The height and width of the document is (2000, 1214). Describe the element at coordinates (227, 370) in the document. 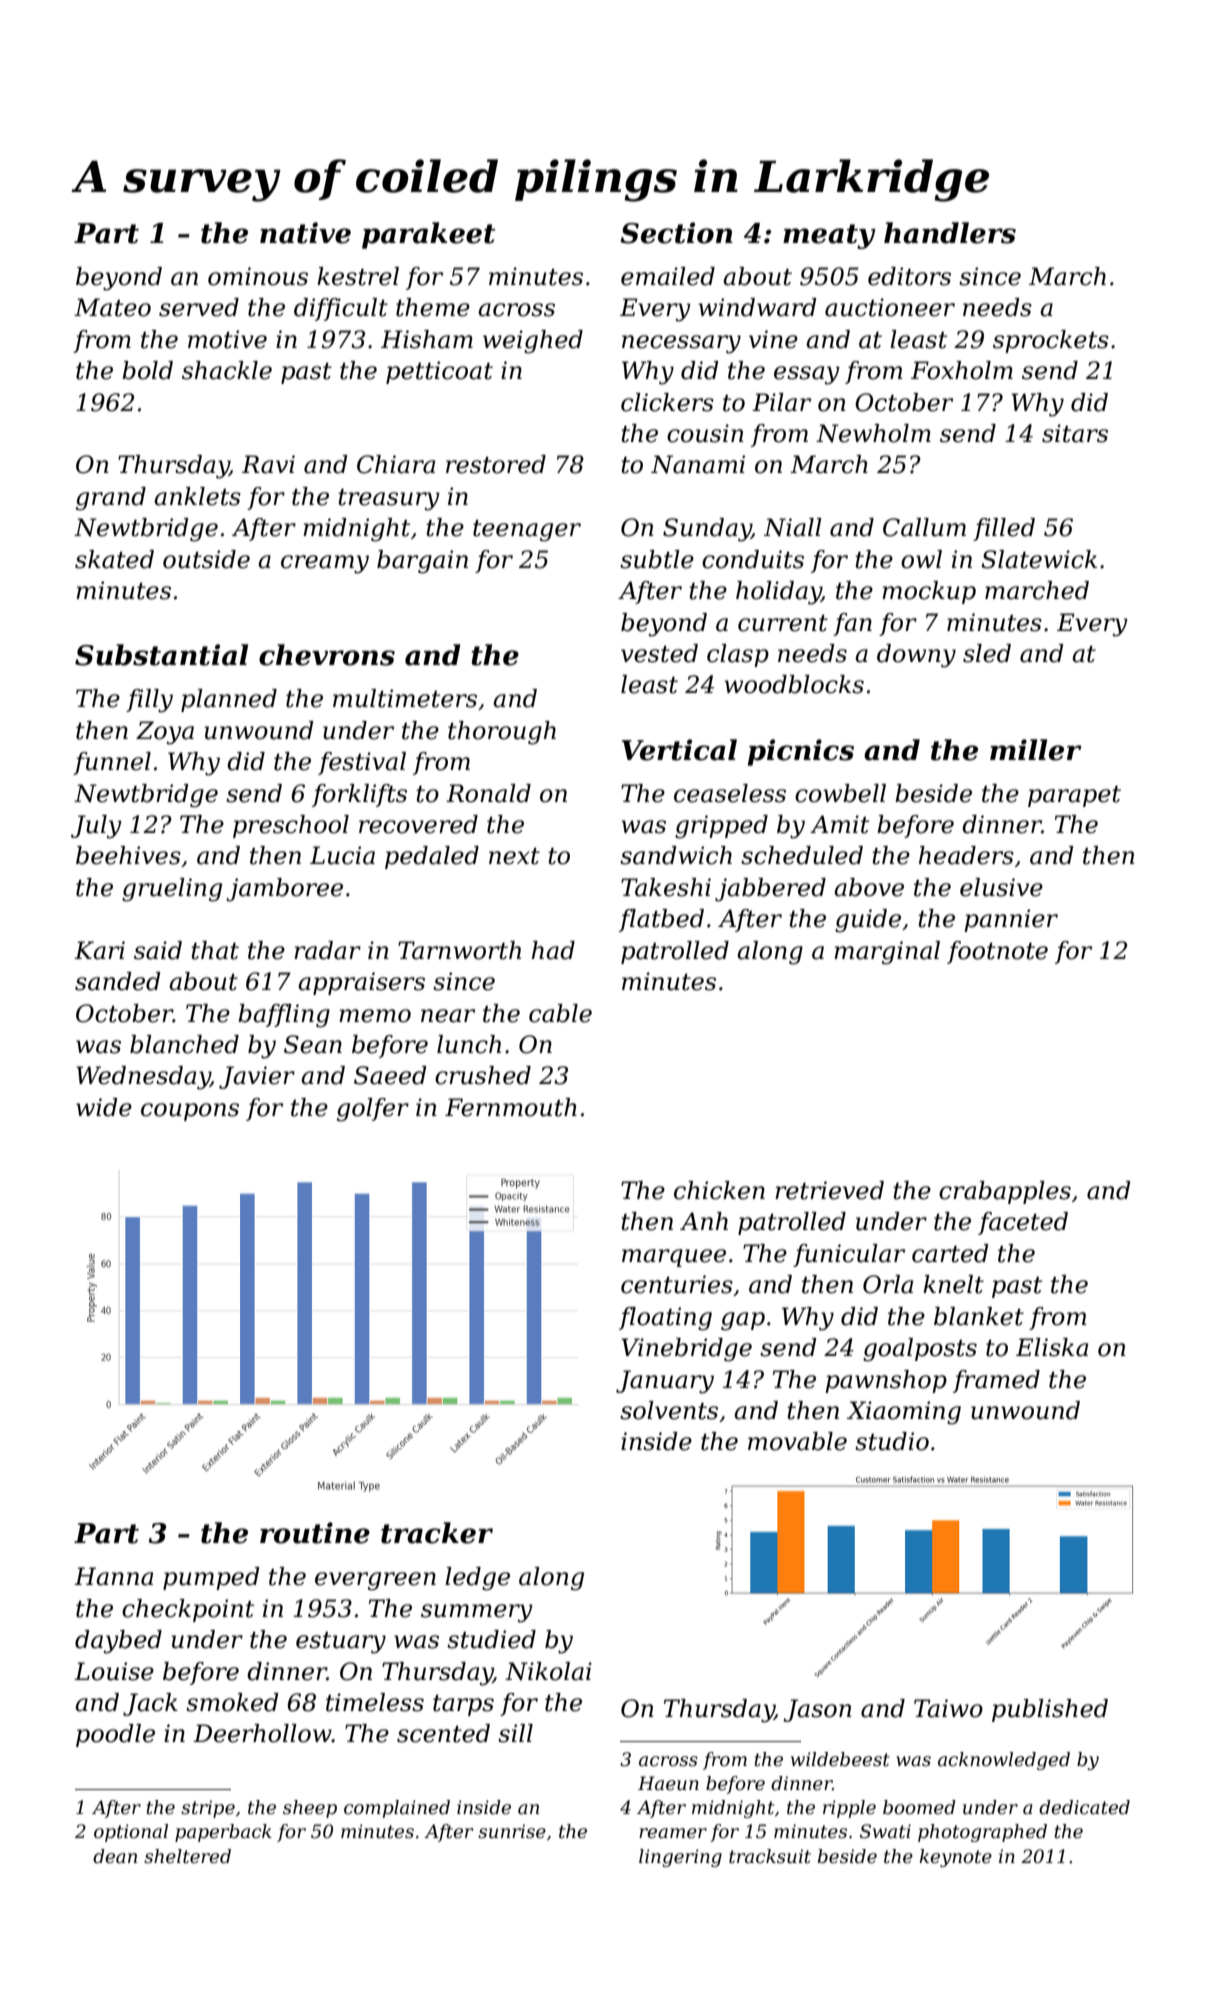

I see `shackle` at that location.
